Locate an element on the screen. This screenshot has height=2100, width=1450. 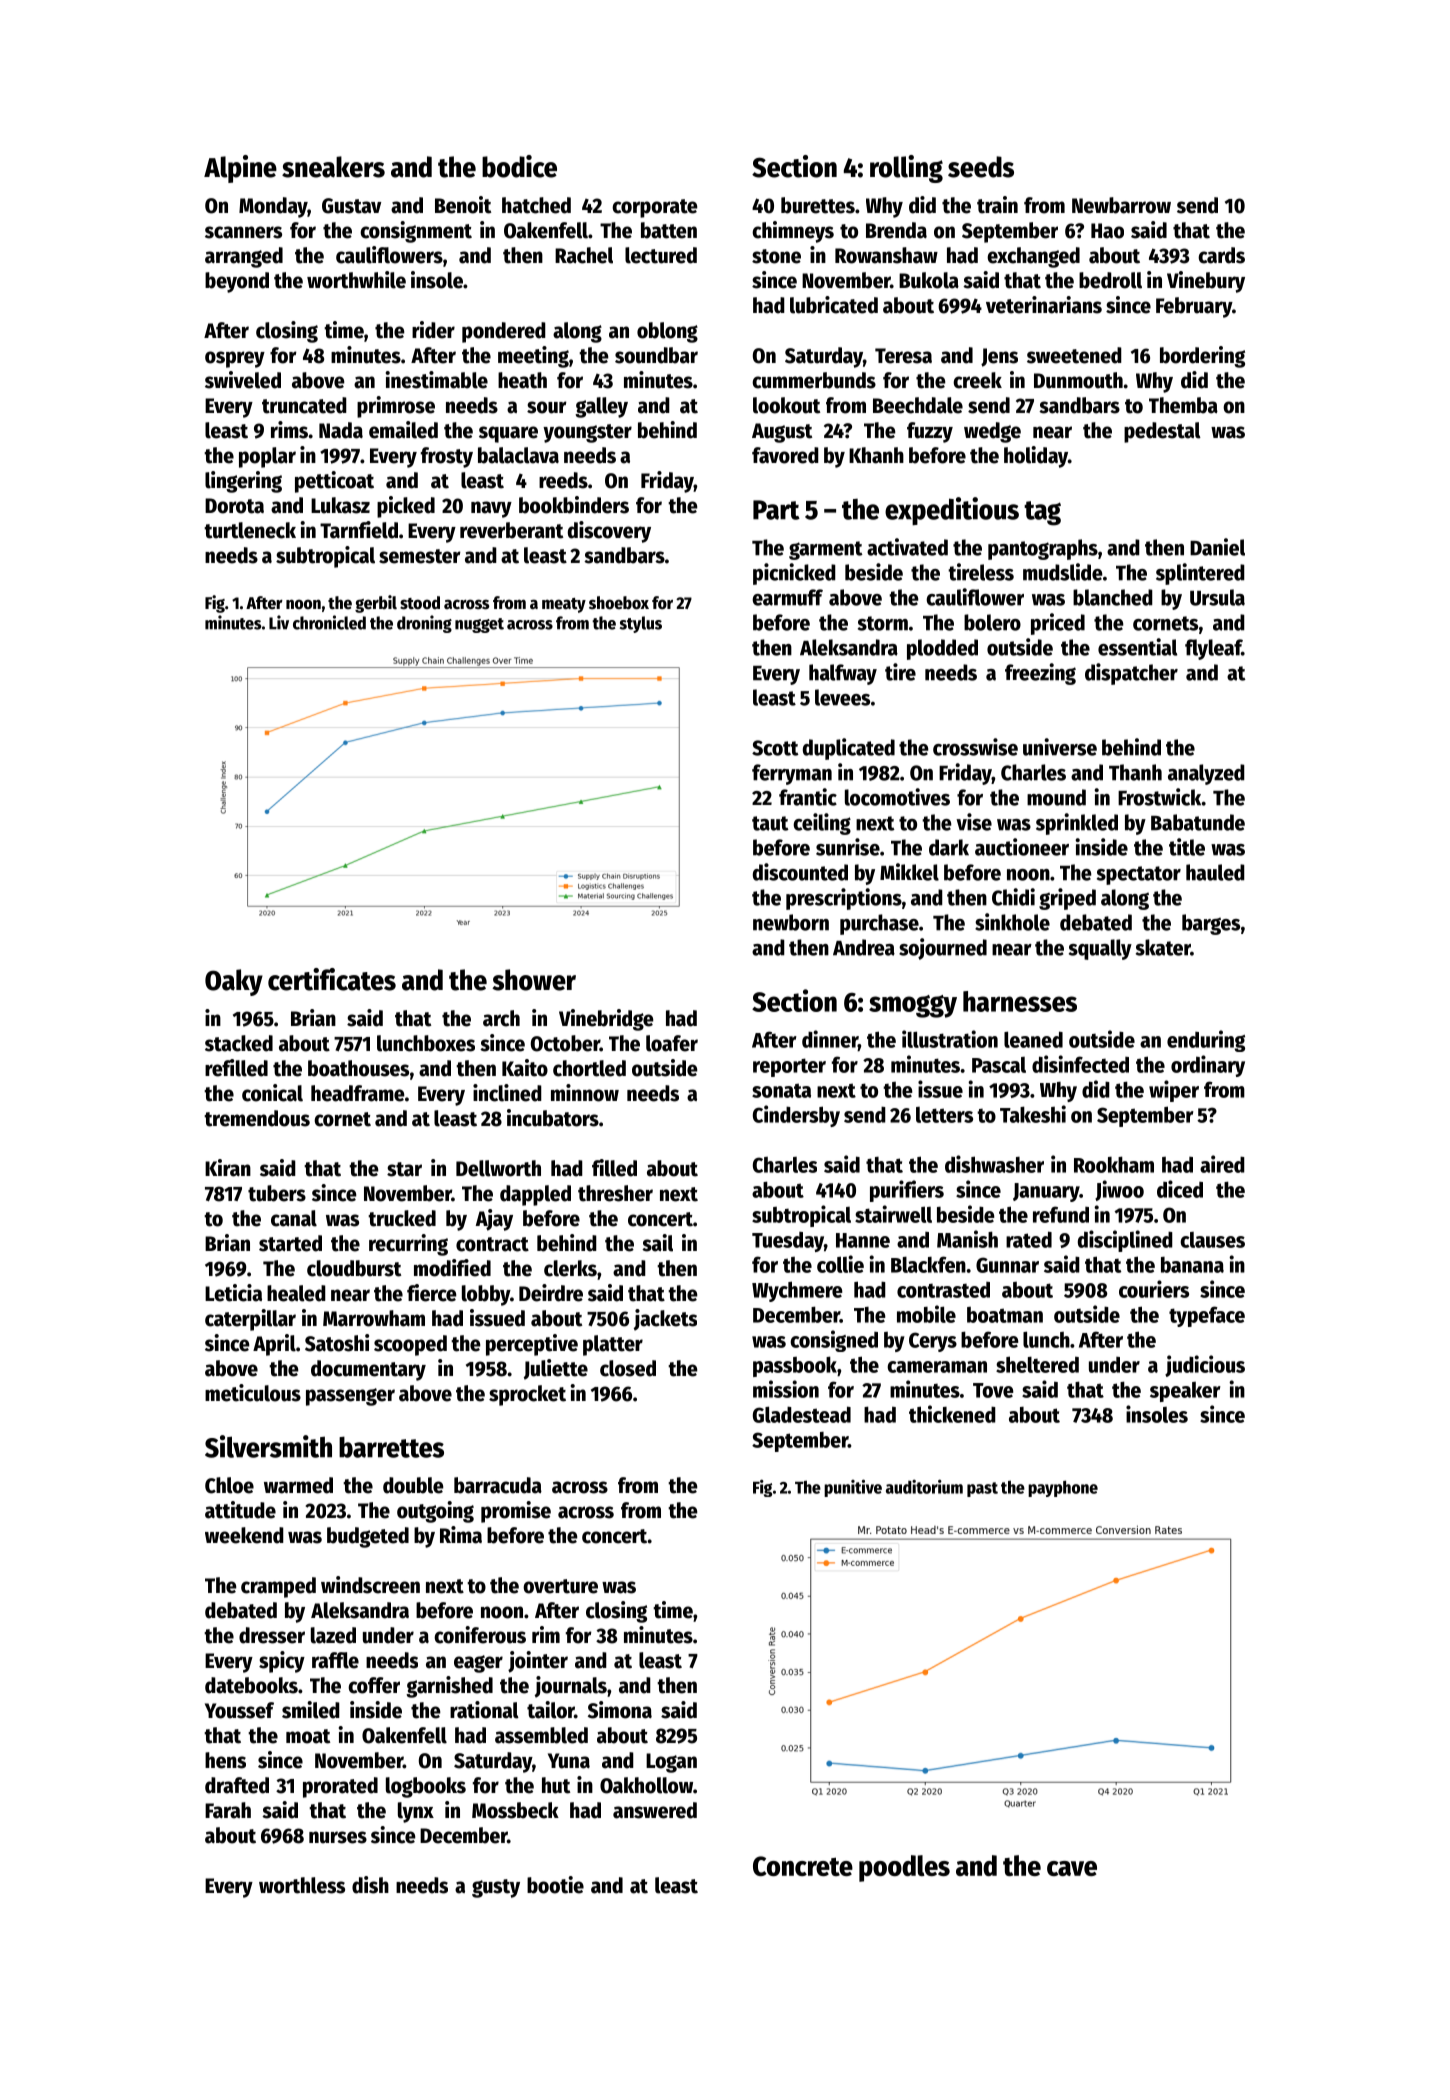
closed is located at coordinates (628, 1368).
